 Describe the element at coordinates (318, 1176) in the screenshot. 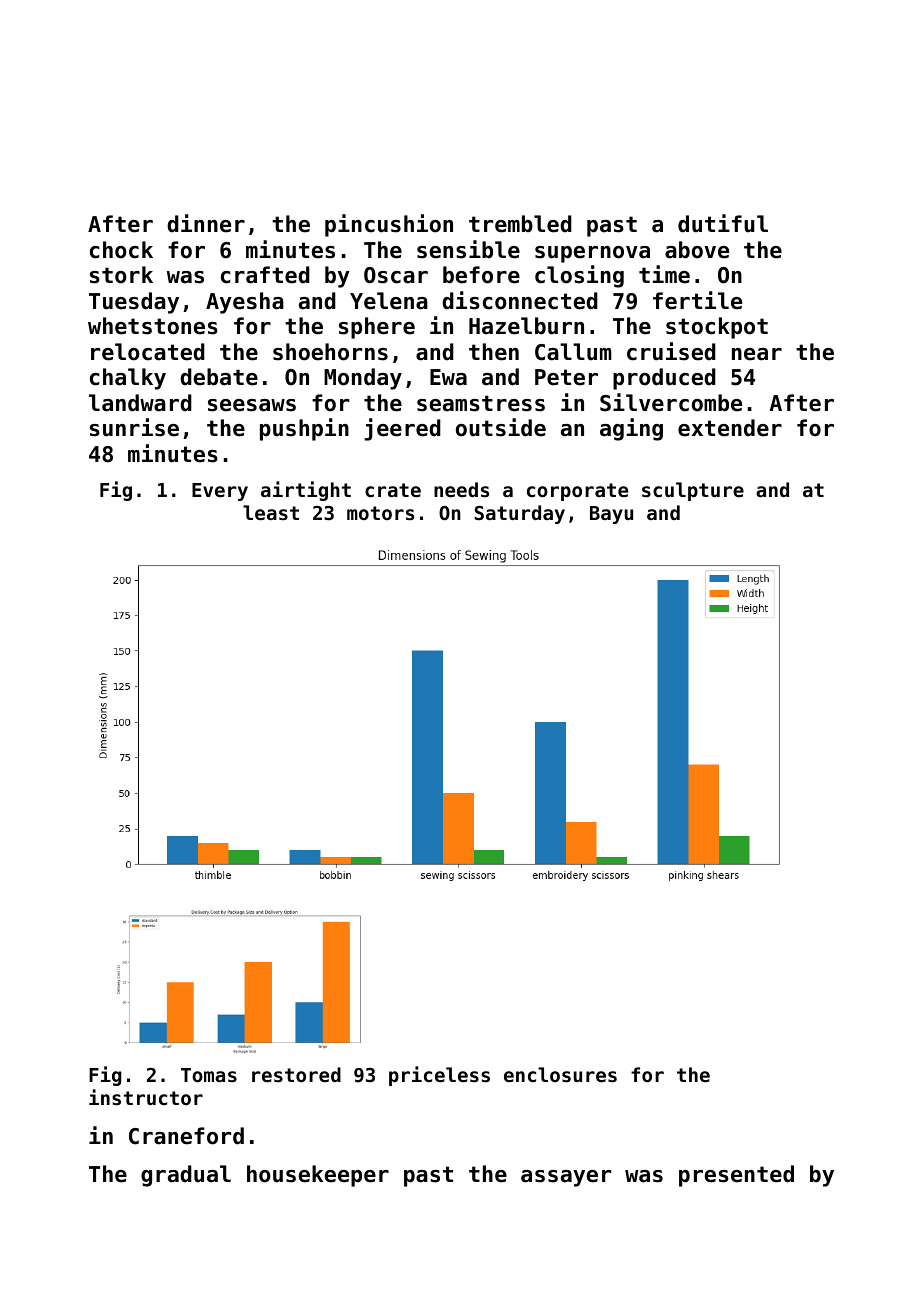

I see `housekeeper` at that location.
